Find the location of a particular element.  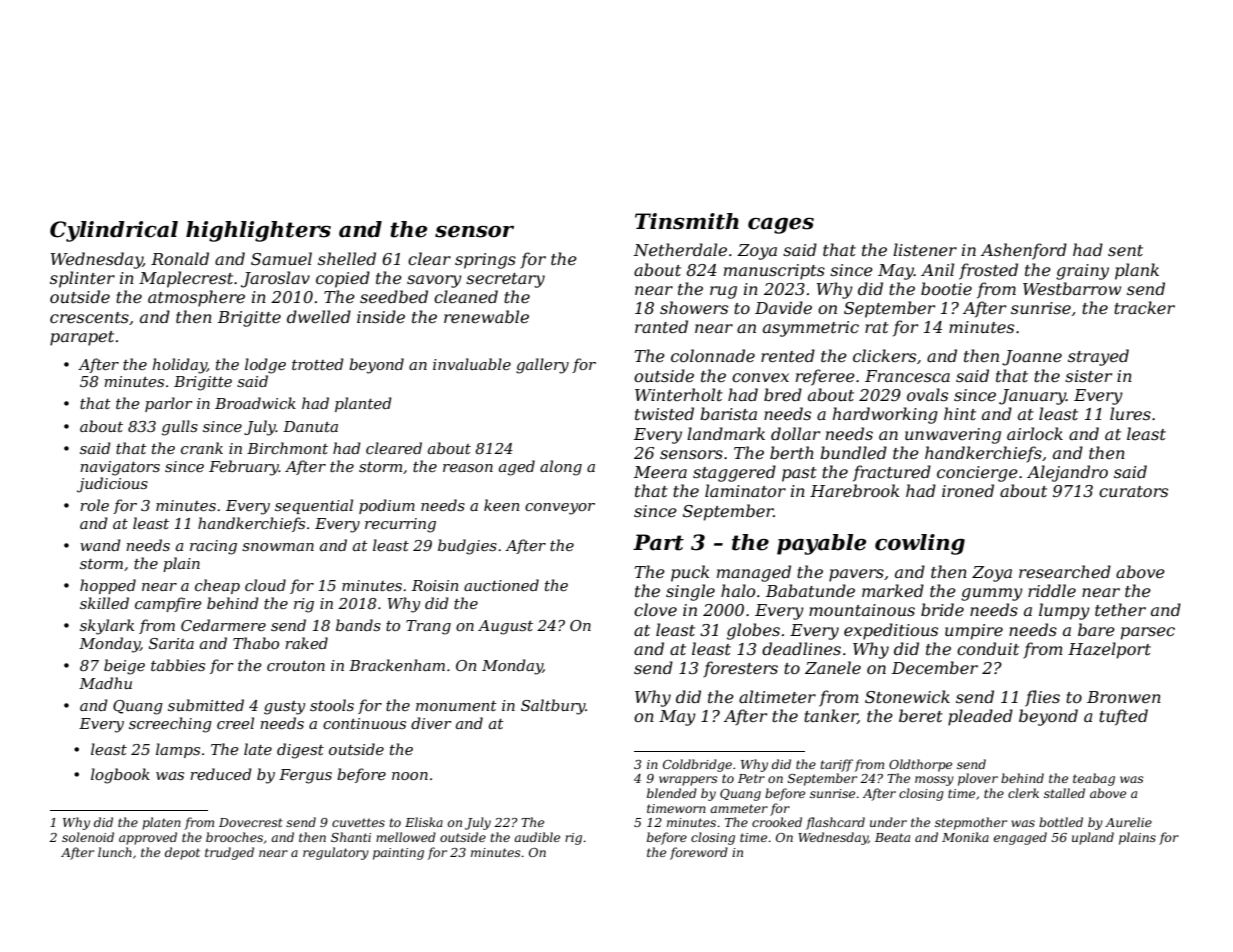

Part is located at coordinates (658, 542).
